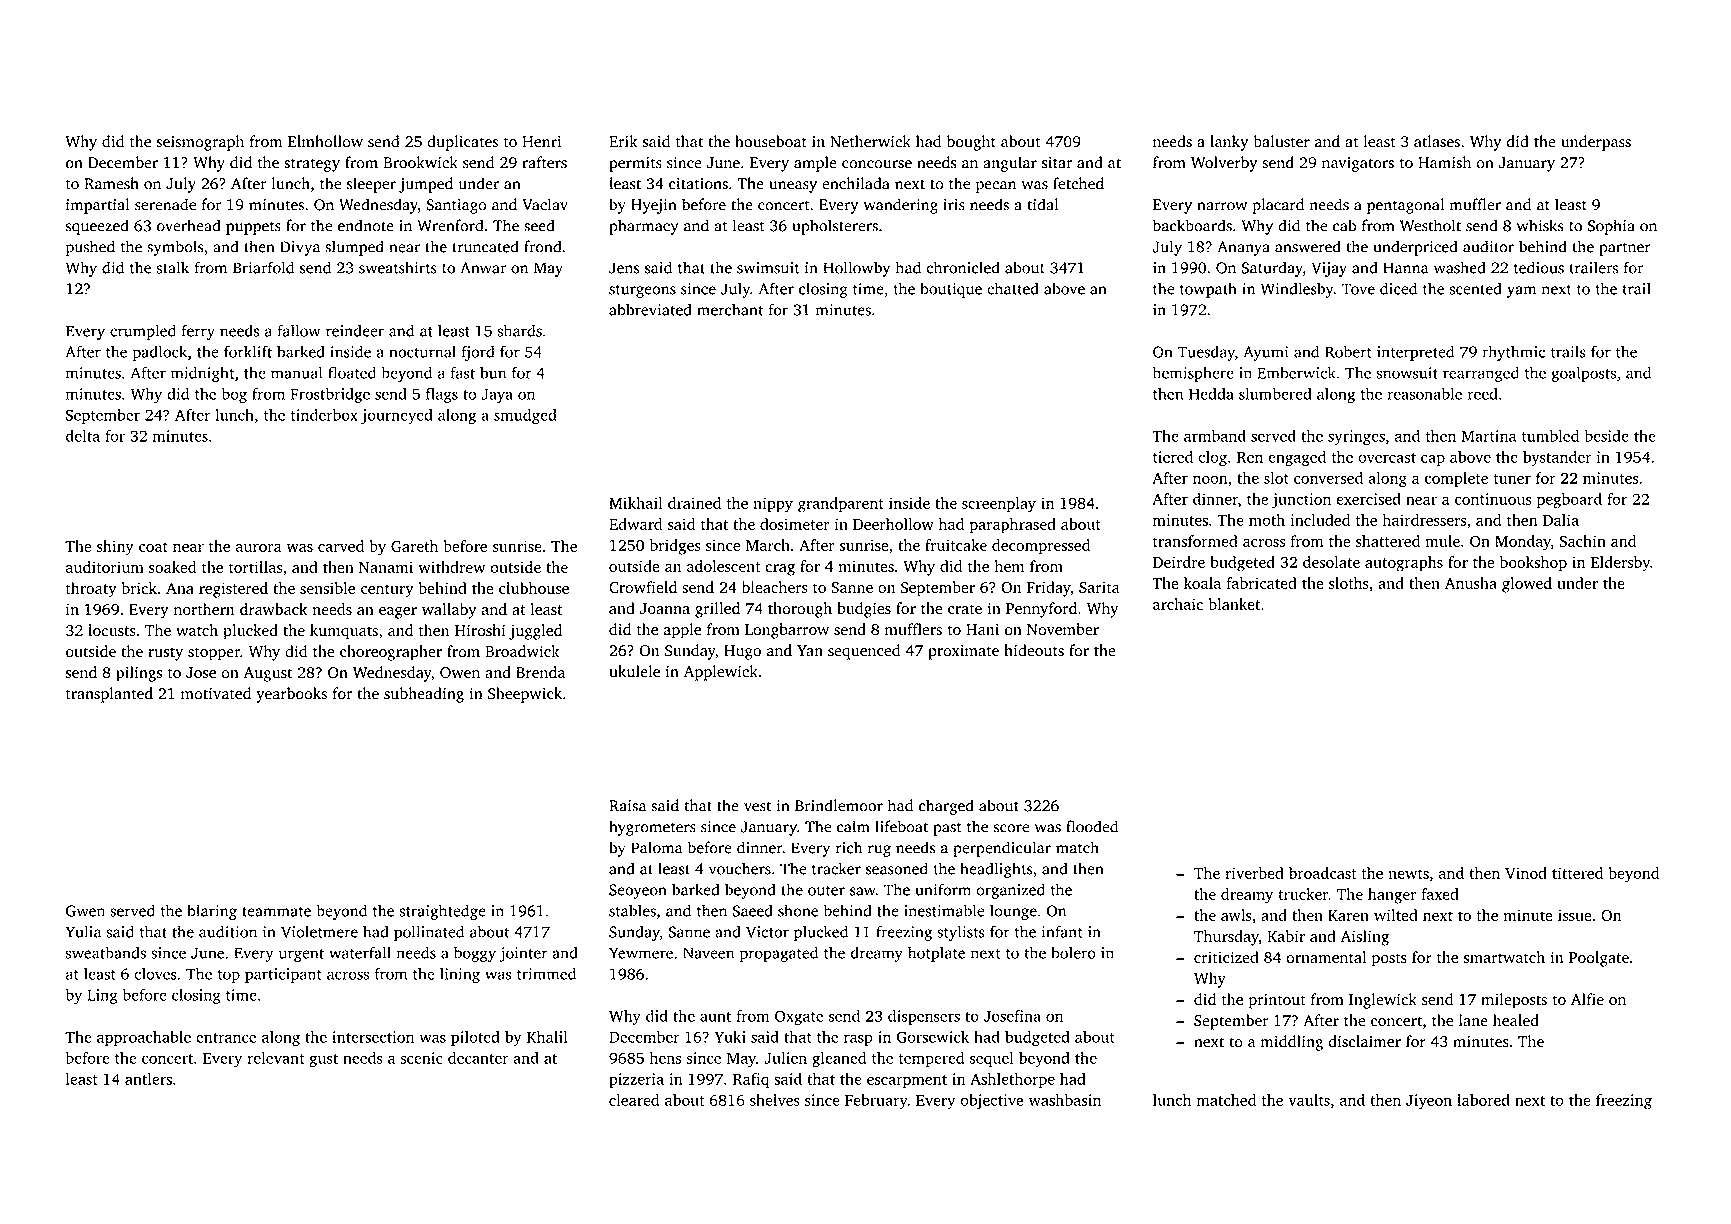 The height and width of the document is (1224, 1731). I want to click on Hollowby, so click(856, 269).
